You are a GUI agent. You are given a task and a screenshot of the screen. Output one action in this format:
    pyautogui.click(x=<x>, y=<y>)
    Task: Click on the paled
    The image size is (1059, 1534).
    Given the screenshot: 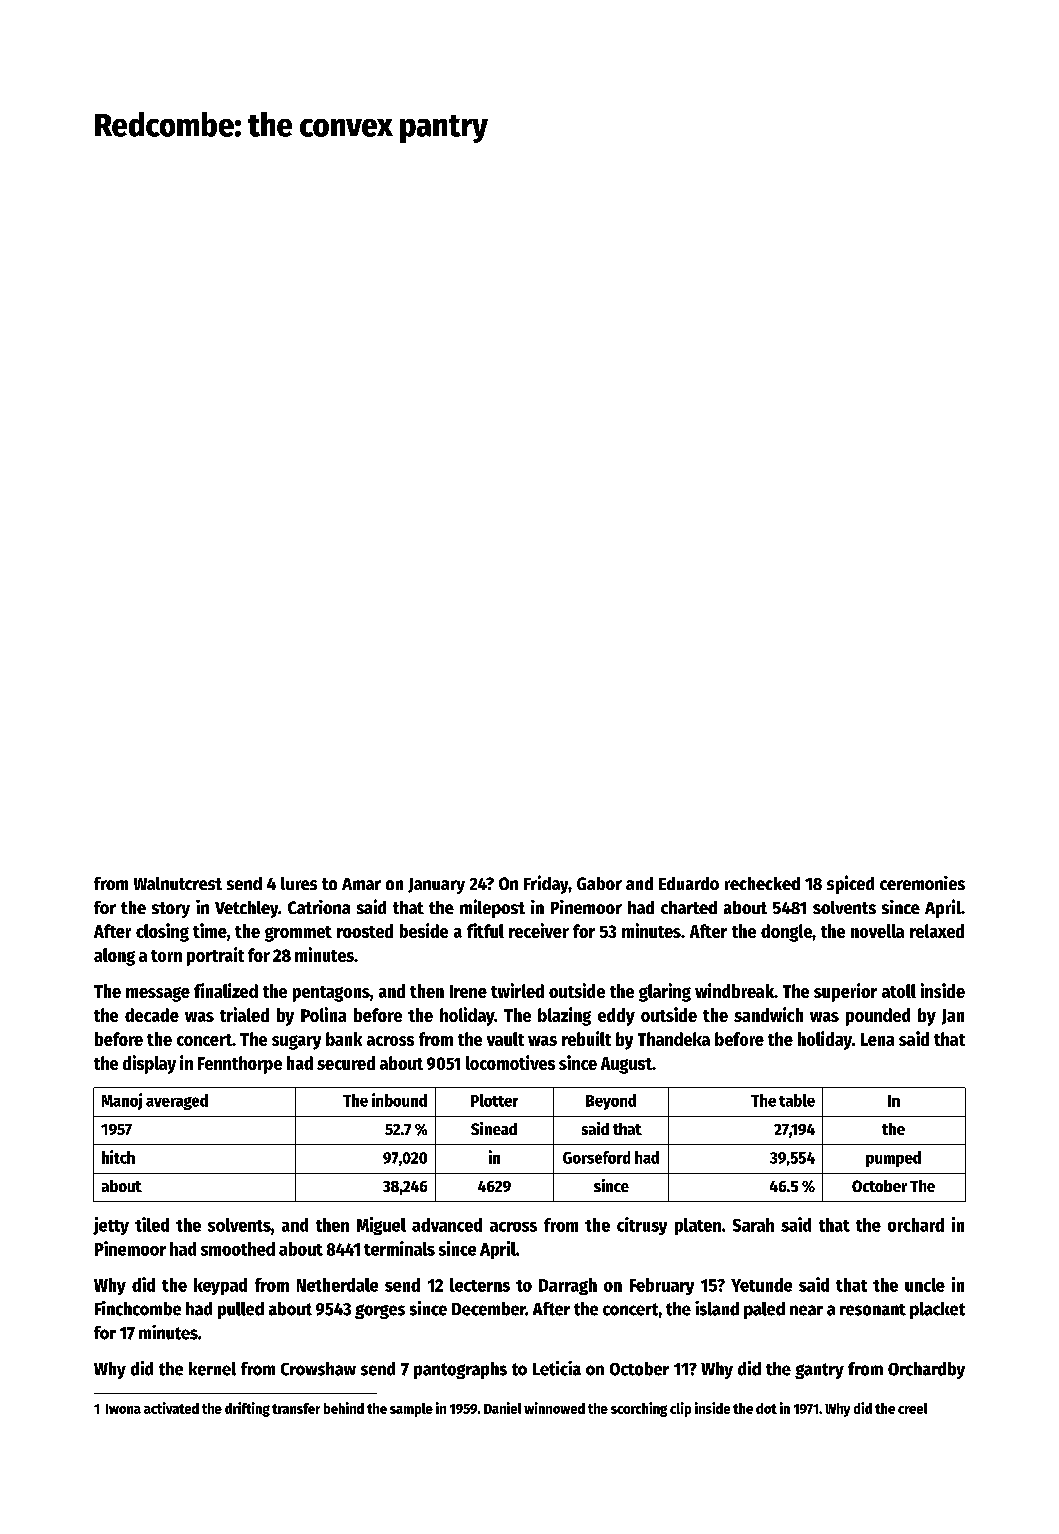 What is the action you would take?
    pyautogui.click(x=764, y=1310)
